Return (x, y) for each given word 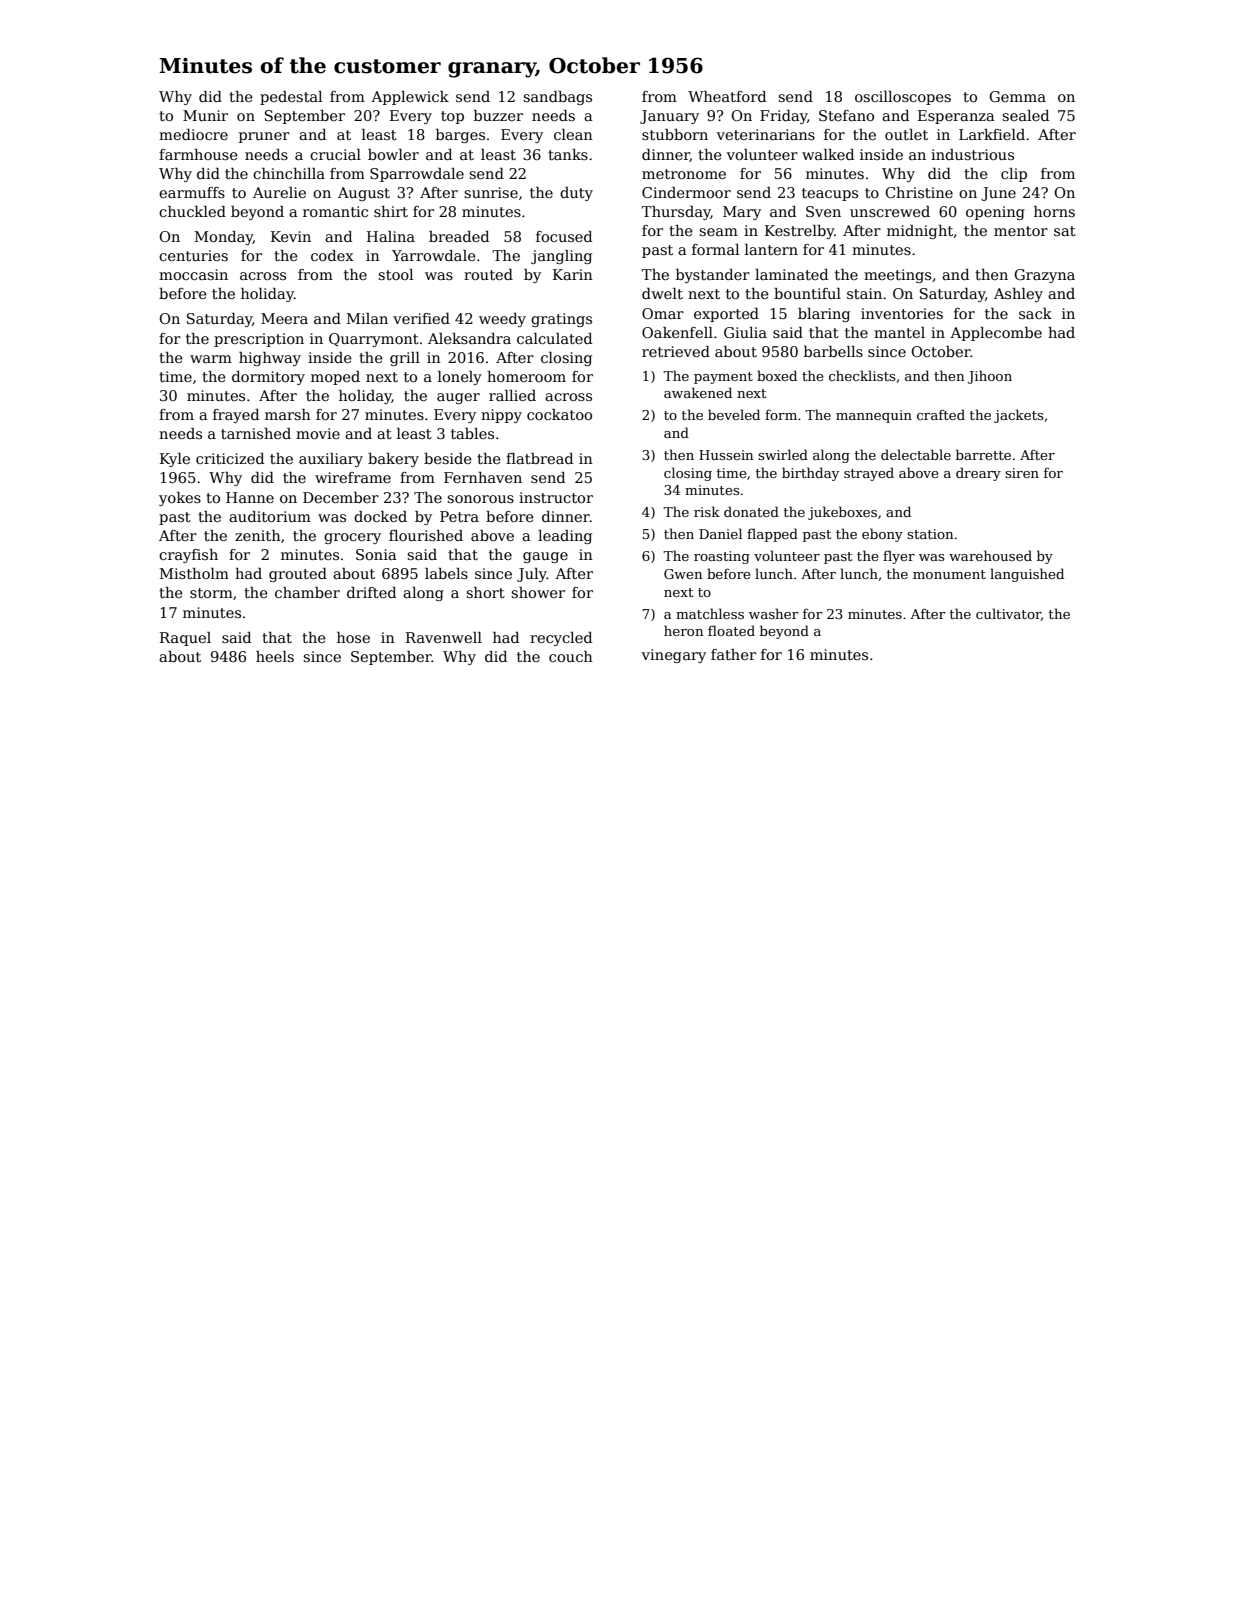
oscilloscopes (903, 98)
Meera (284, 318)
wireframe (353, 477)
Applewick (410, 98)
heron (683, 630)
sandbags (557, 98)
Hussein (726, 455)
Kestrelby (799, 232)
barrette (983, 454)
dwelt (662, 293)
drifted (371, 592)
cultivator (1008, 614)
